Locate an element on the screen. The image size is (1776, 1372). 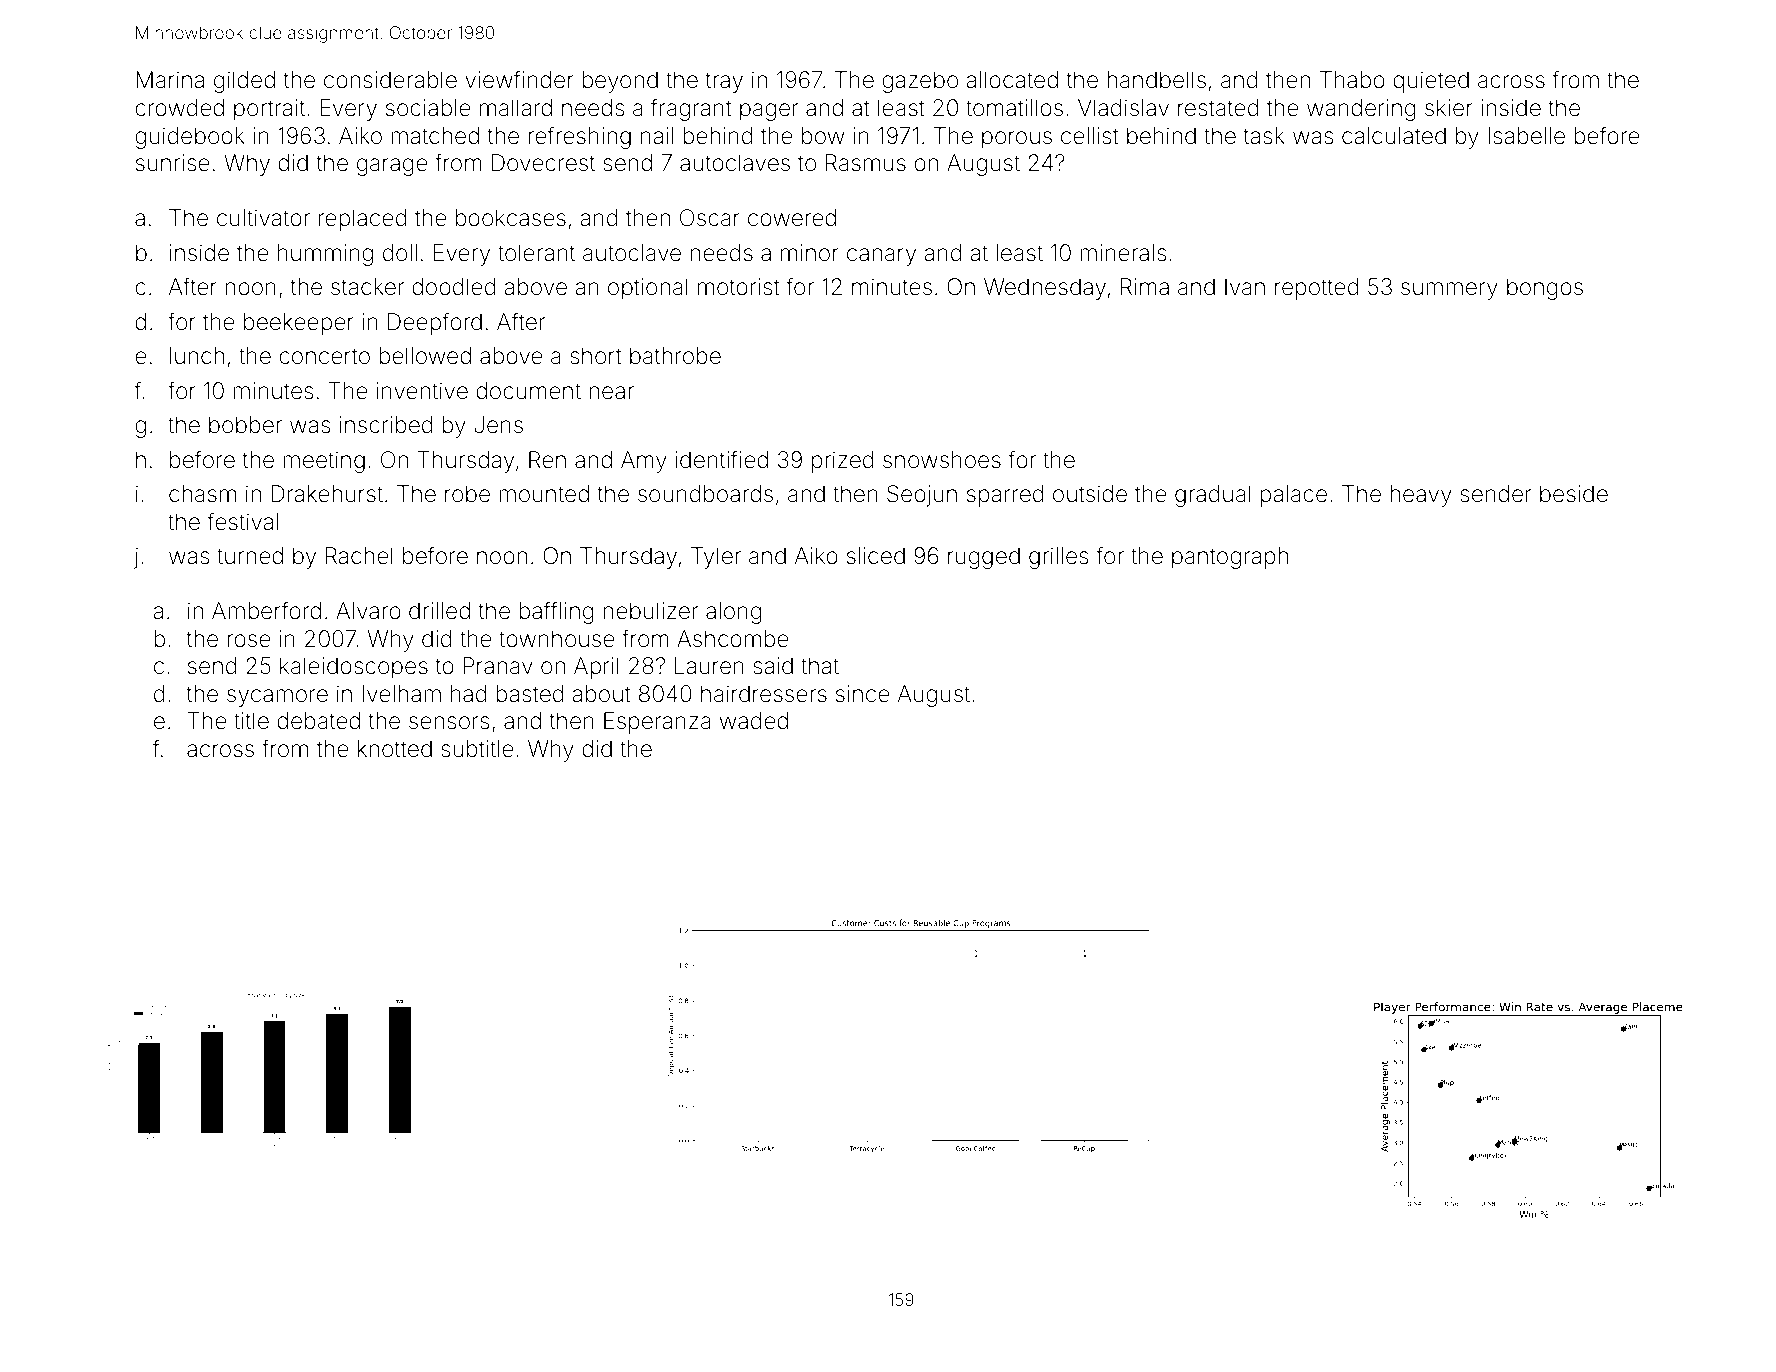
motorist is located at coordinates (739, 287).
